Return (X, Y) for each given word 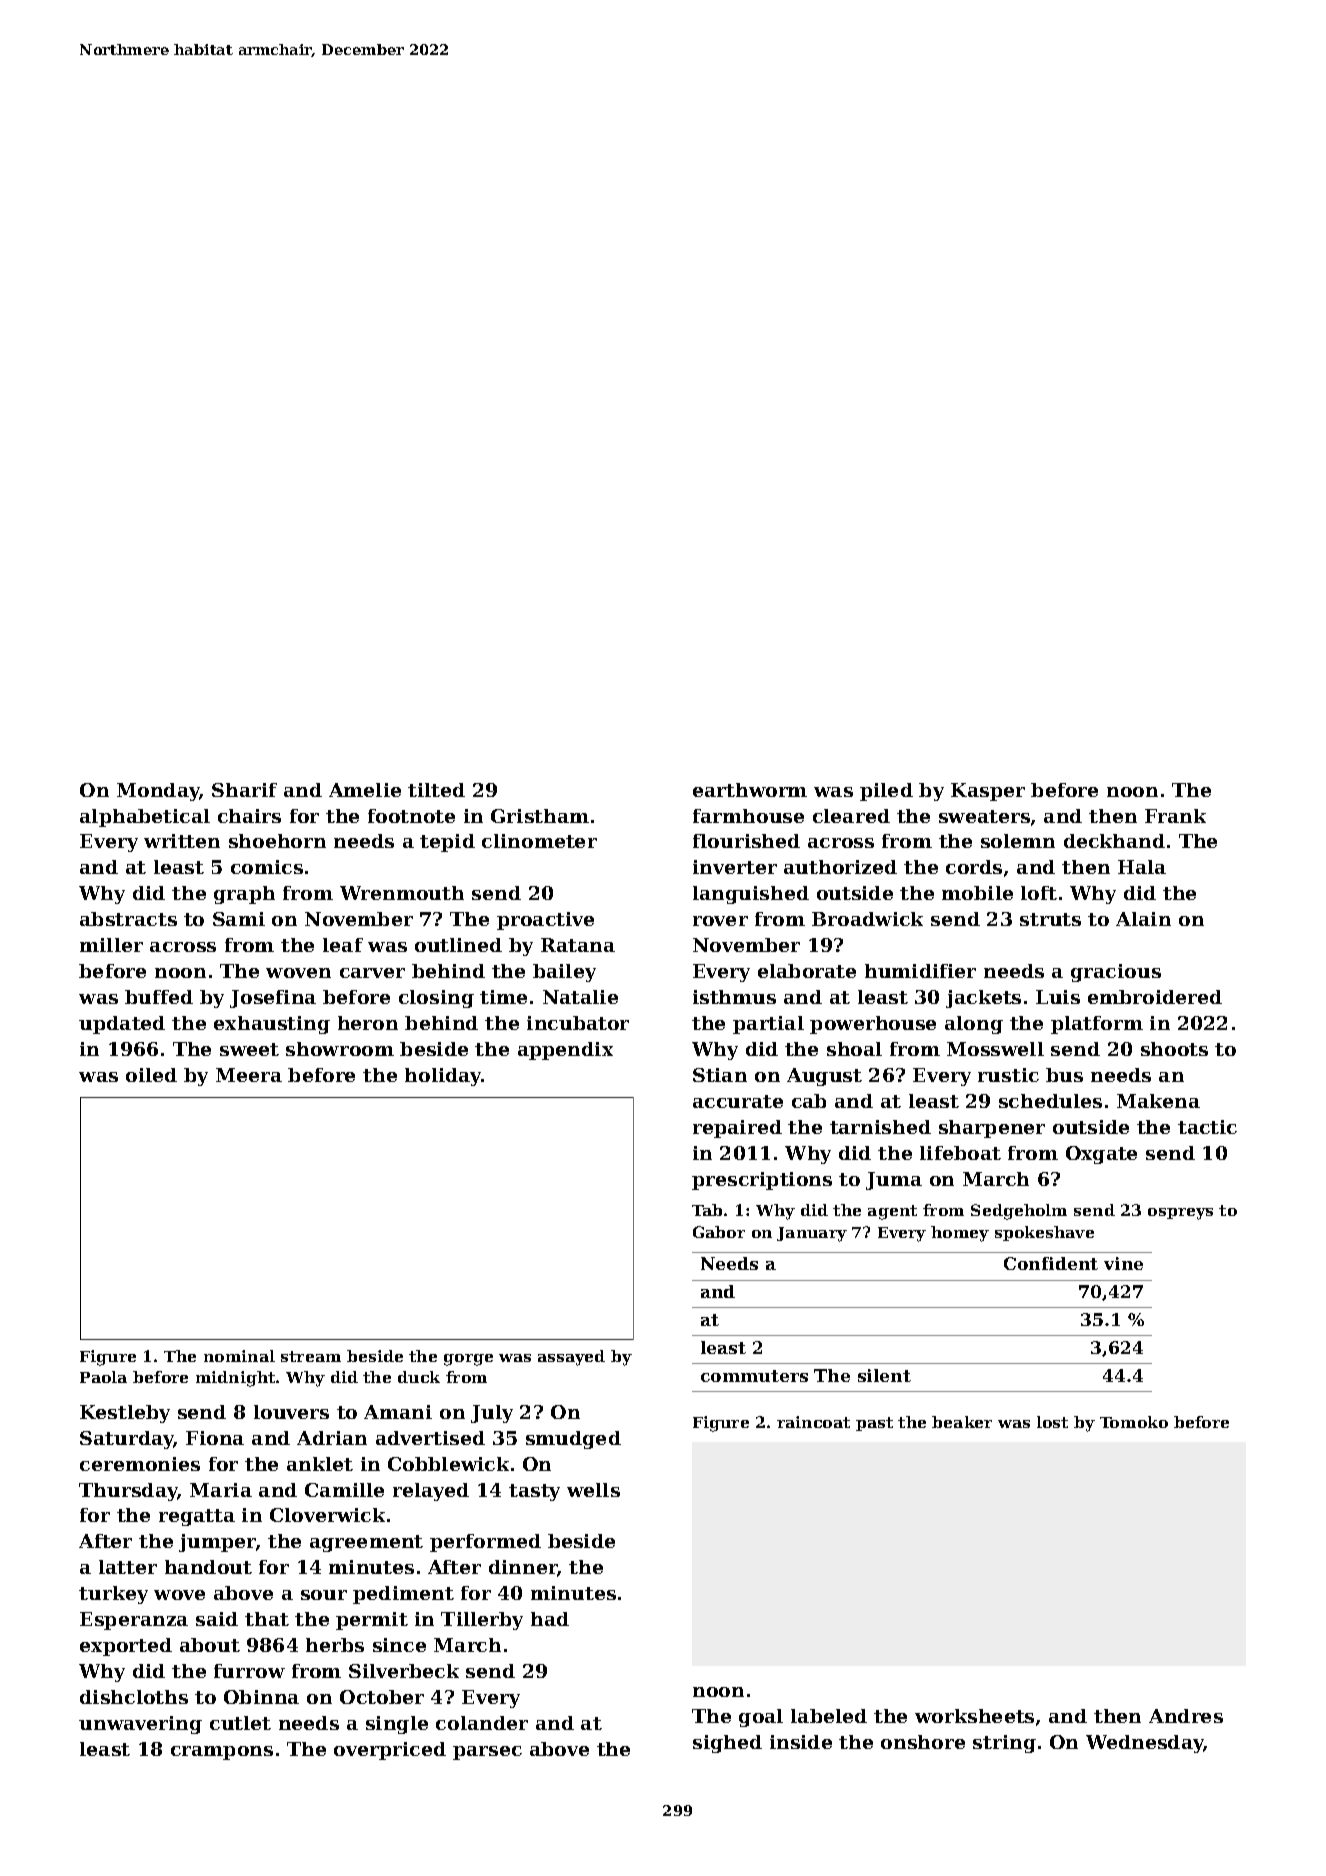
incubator (578, 1023)
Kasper (988, 792)
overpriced (390, 1751)
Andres (1186, 1716)
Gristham (540, 816)
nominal (239, 1356)
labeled (829, 1716)
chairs (249, 816)
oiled (151, 1075)
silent (884, 1375)
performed (485, 1543)
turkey (113, 1595)
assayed (571, 1358)
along (974, 1025)
